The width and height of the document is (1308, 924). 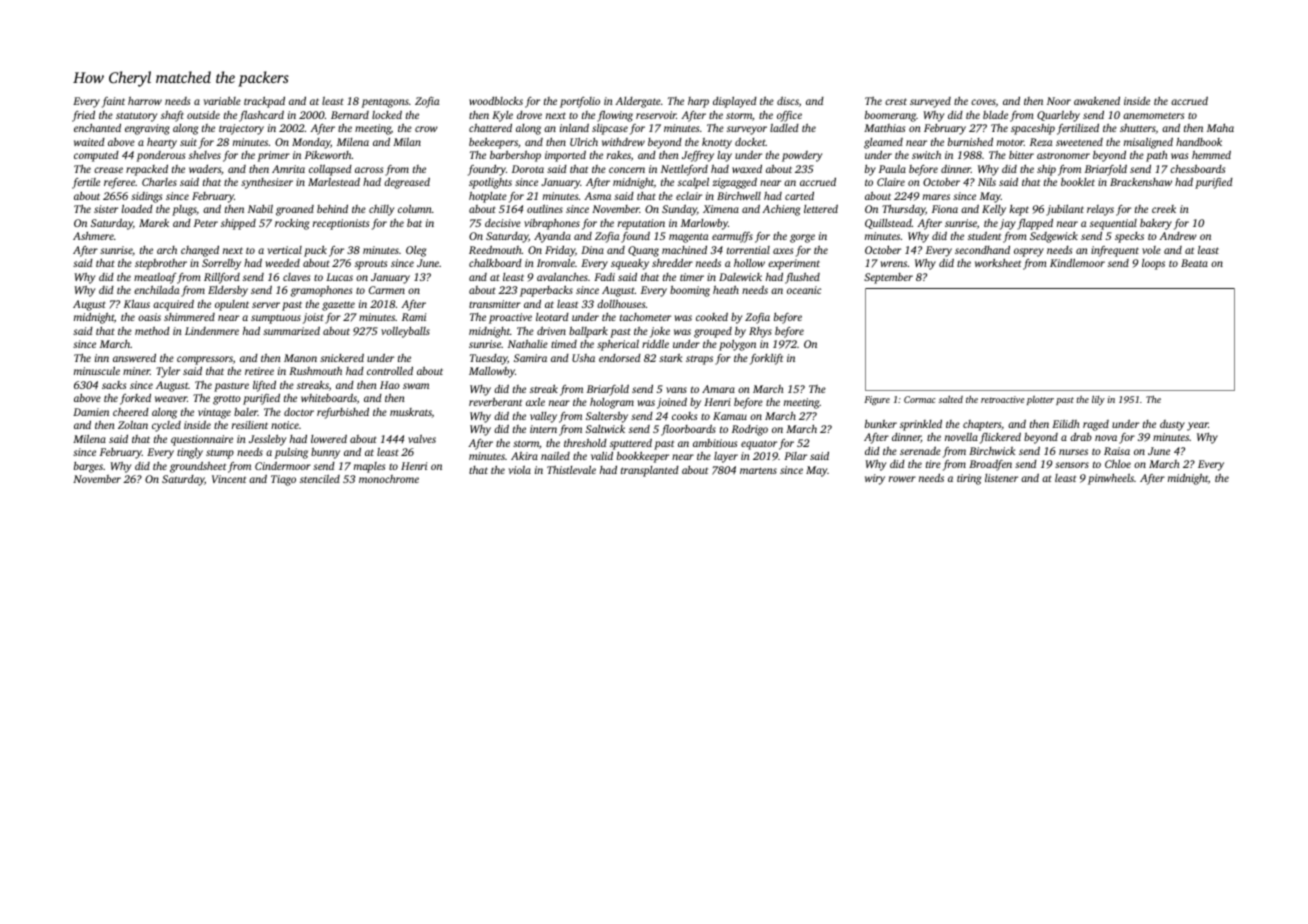 What do you see at coordinates (1059, 101) in the document?
I see `Noor` at bounding box center [1059, 101].
